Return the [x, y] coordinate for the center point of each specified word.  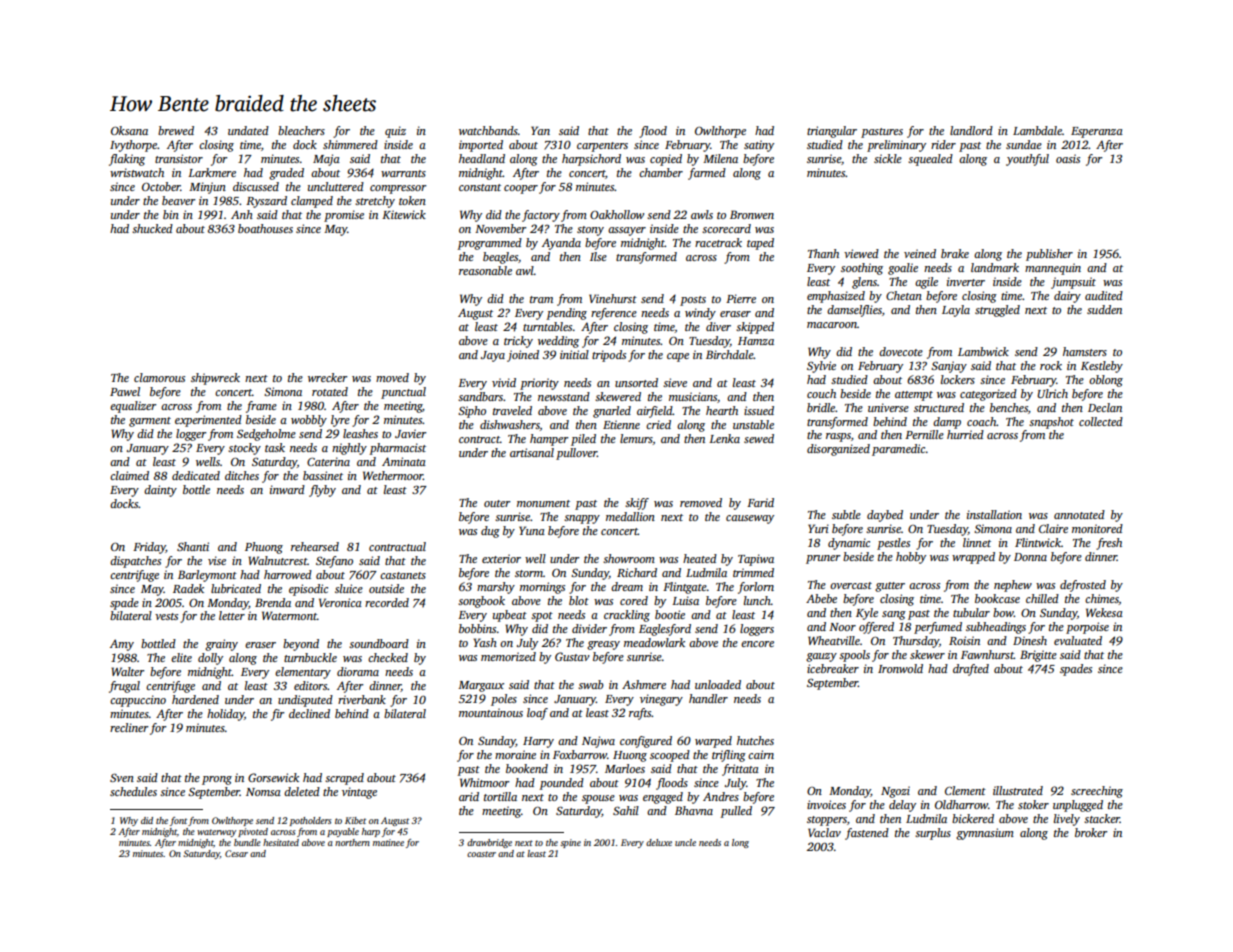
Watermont [289, 615]
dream [627, 586]
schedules [133, 791]
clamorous [159, 377]
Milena [720, 158]
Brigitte [1038, 656]
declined [309, 713]
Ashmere [644, 684]
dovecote [901, 351]
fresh [1109, 544]
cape [678, 357]
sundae [1024, 144]
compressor [398, 189]
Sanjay [949, 367]
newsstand [564, 396]
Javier [411, 433]
